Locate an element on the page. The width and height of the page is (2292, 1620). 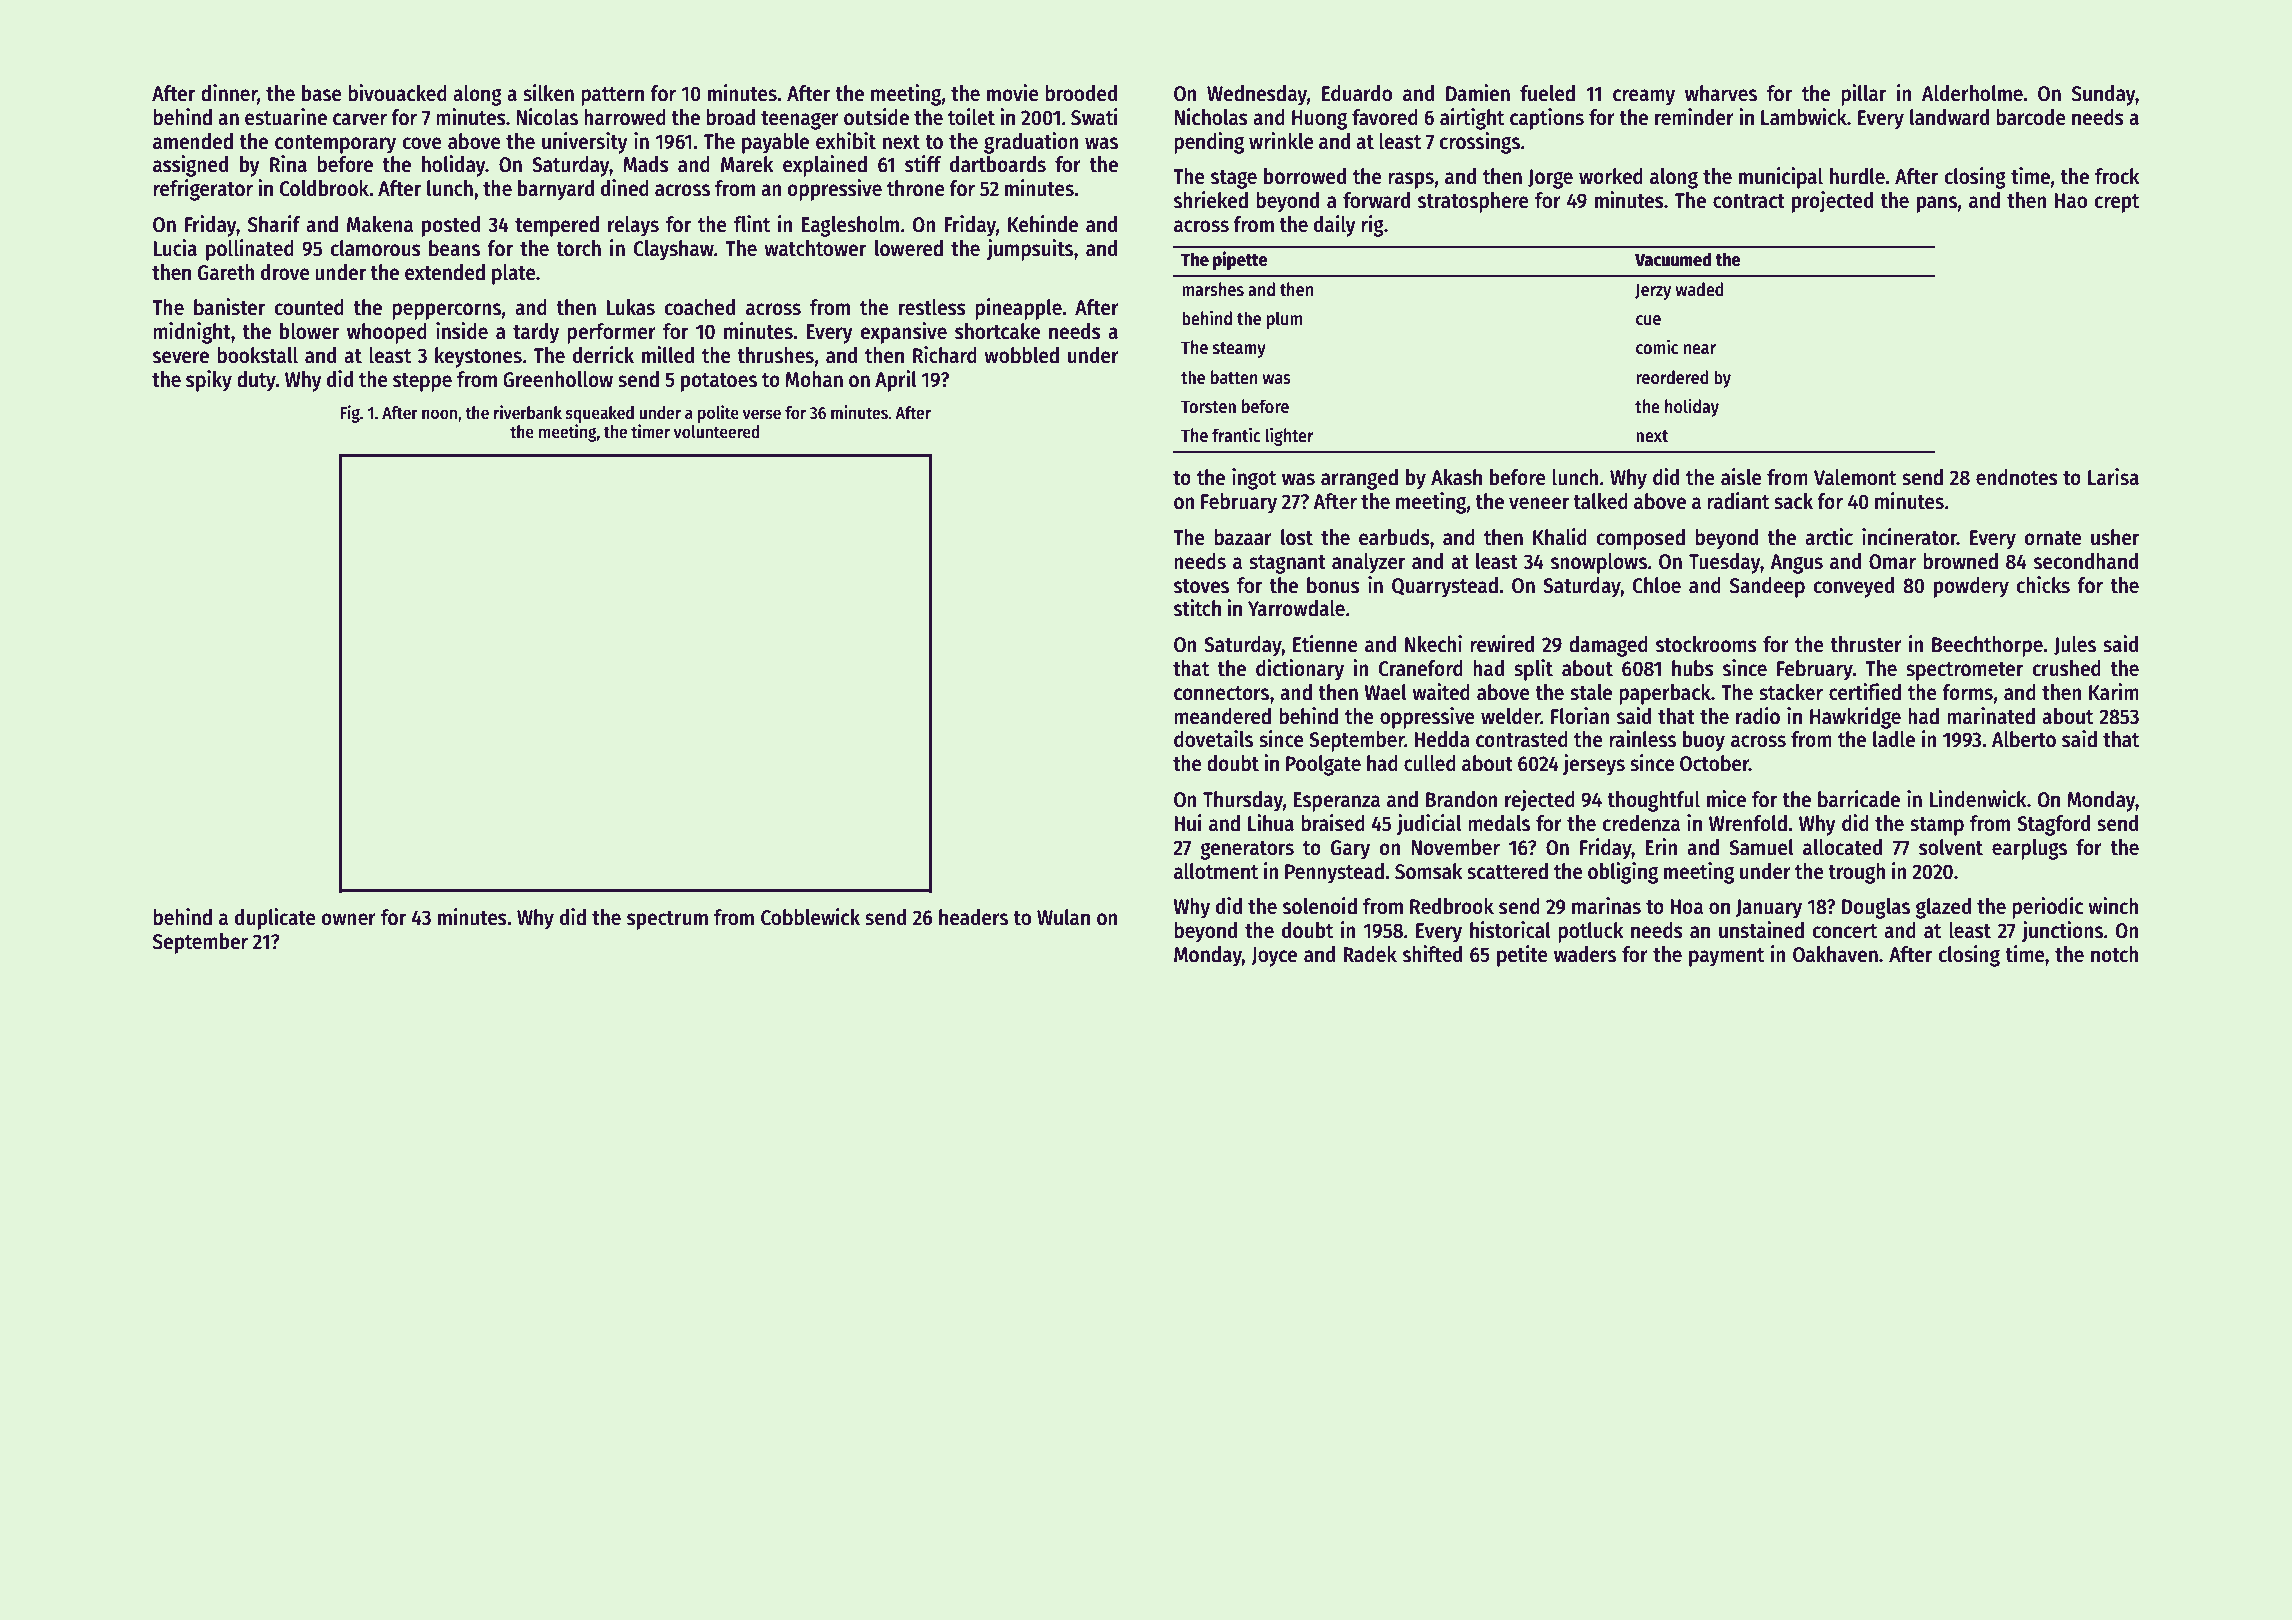
spectrum is located at coordinates (667, 920).
